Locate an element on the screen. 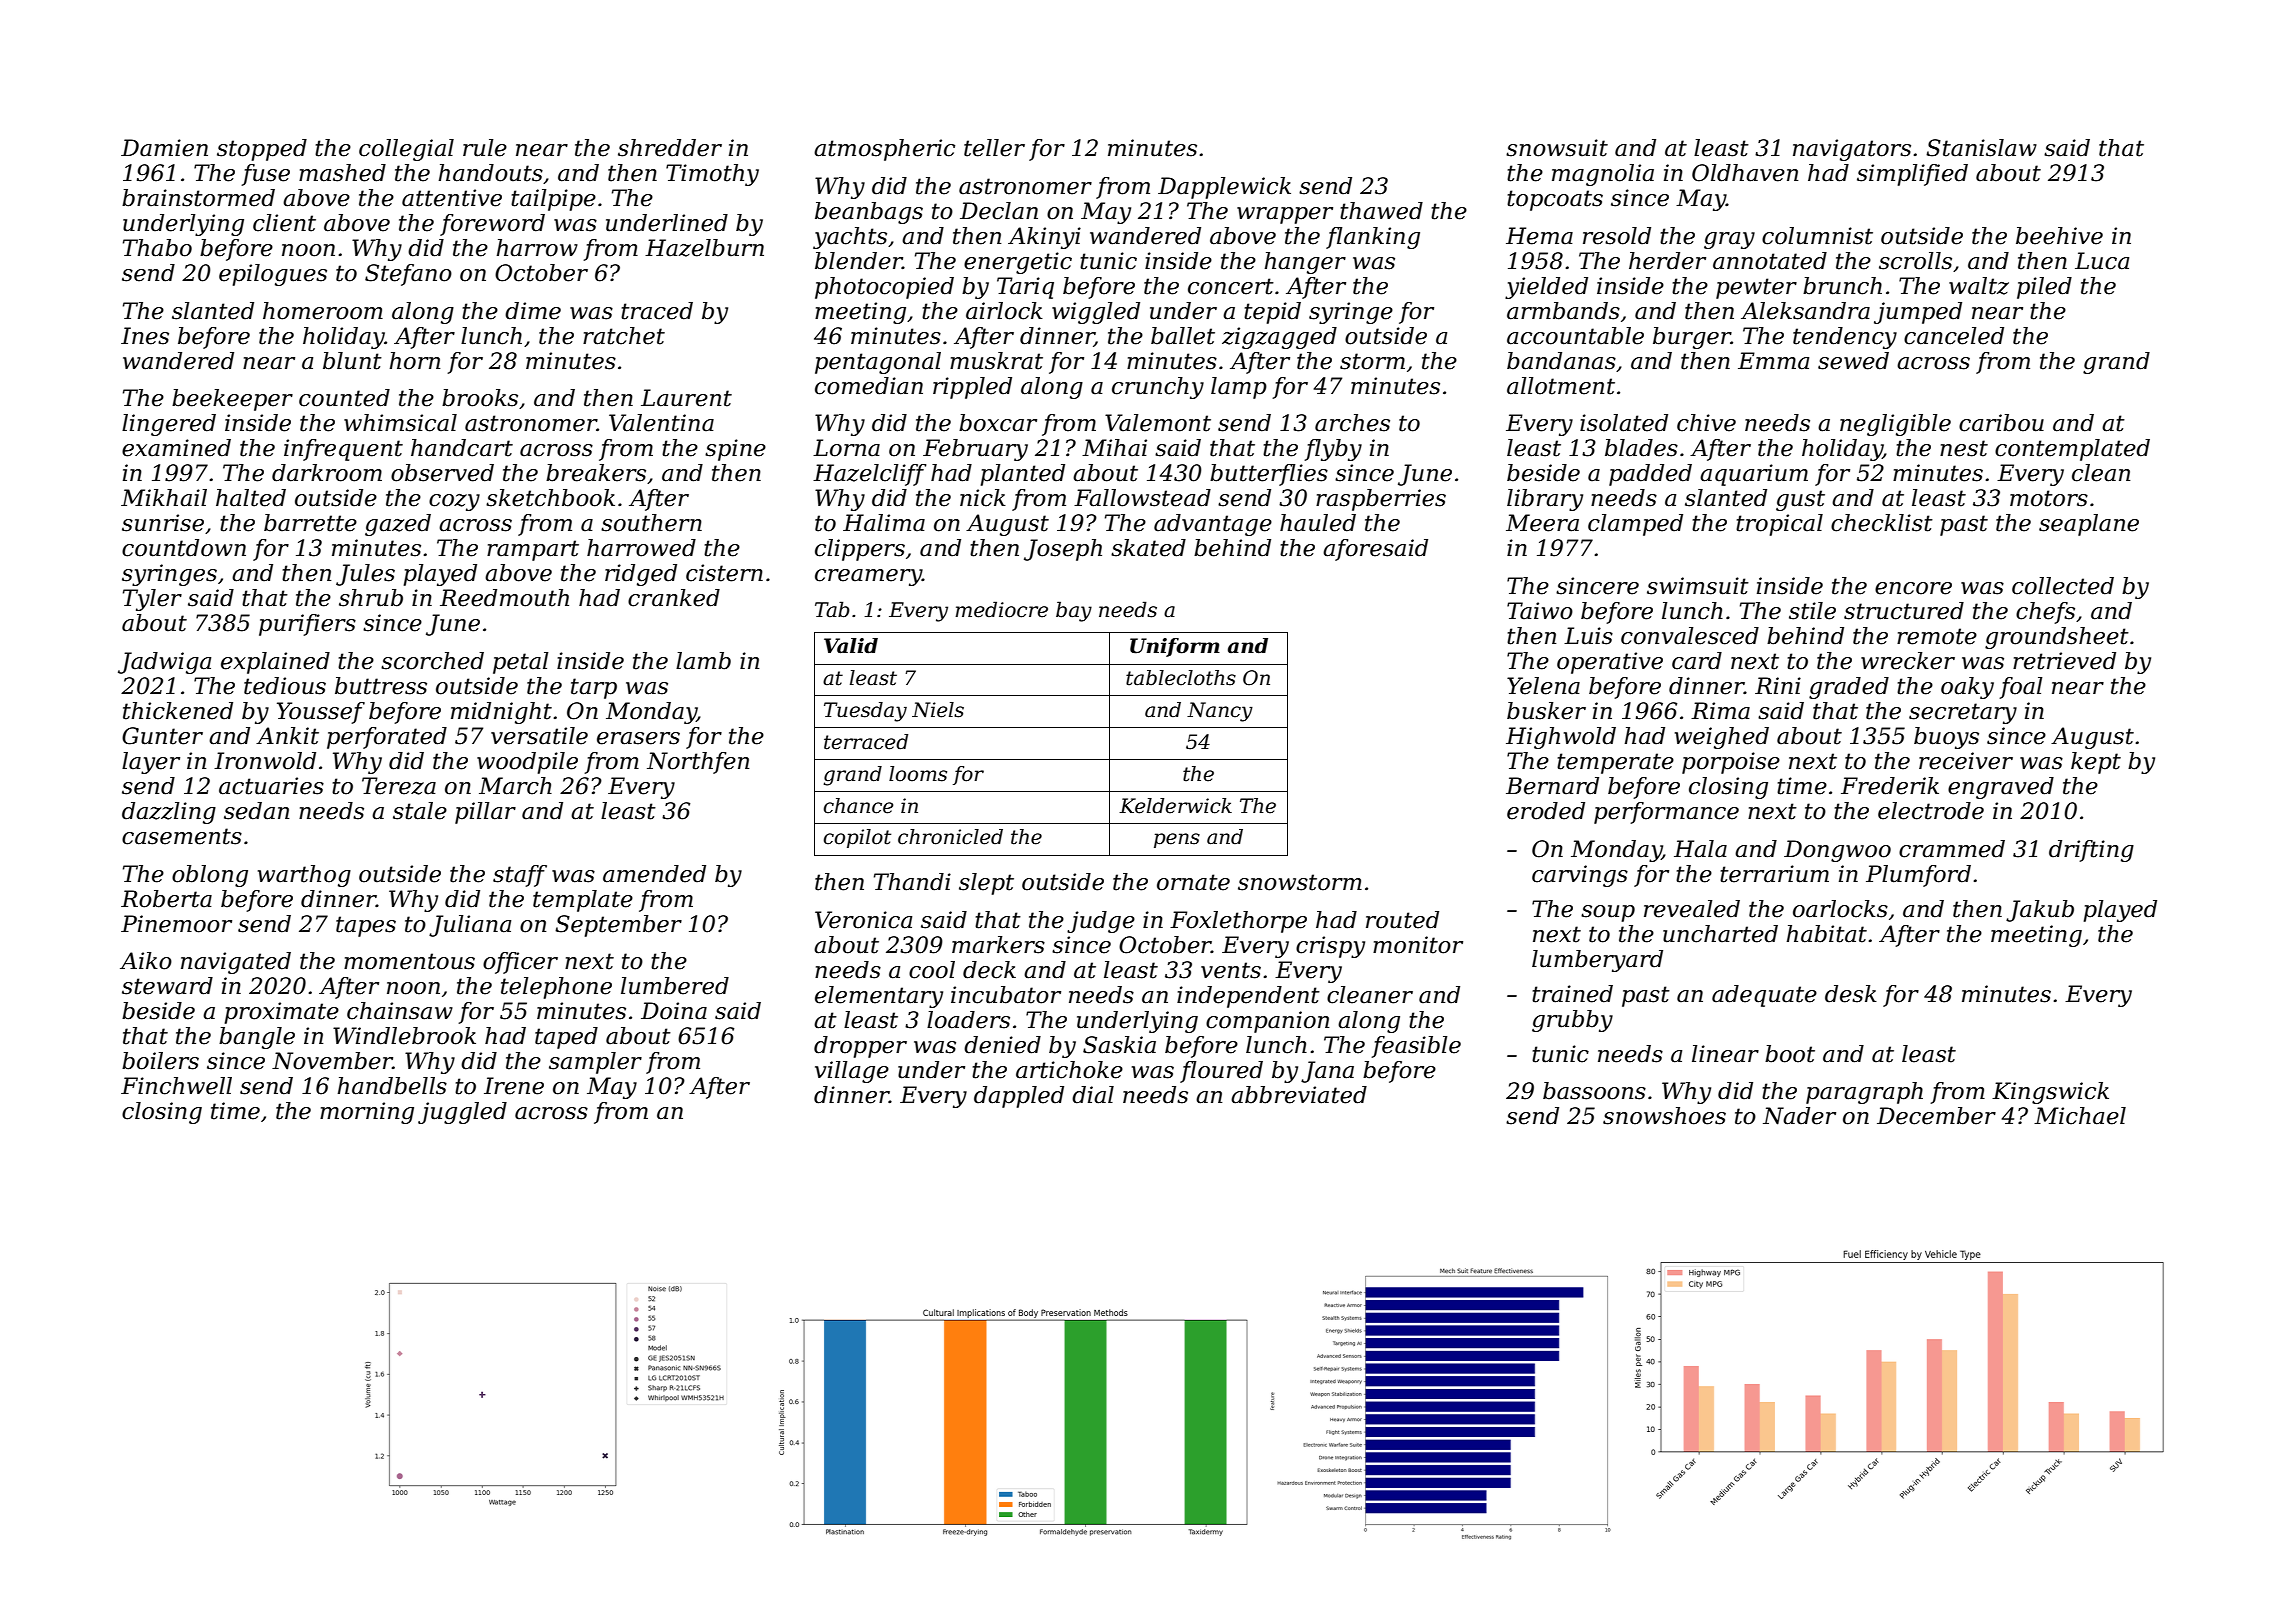  handouts is located at coordinates (491, 173).
